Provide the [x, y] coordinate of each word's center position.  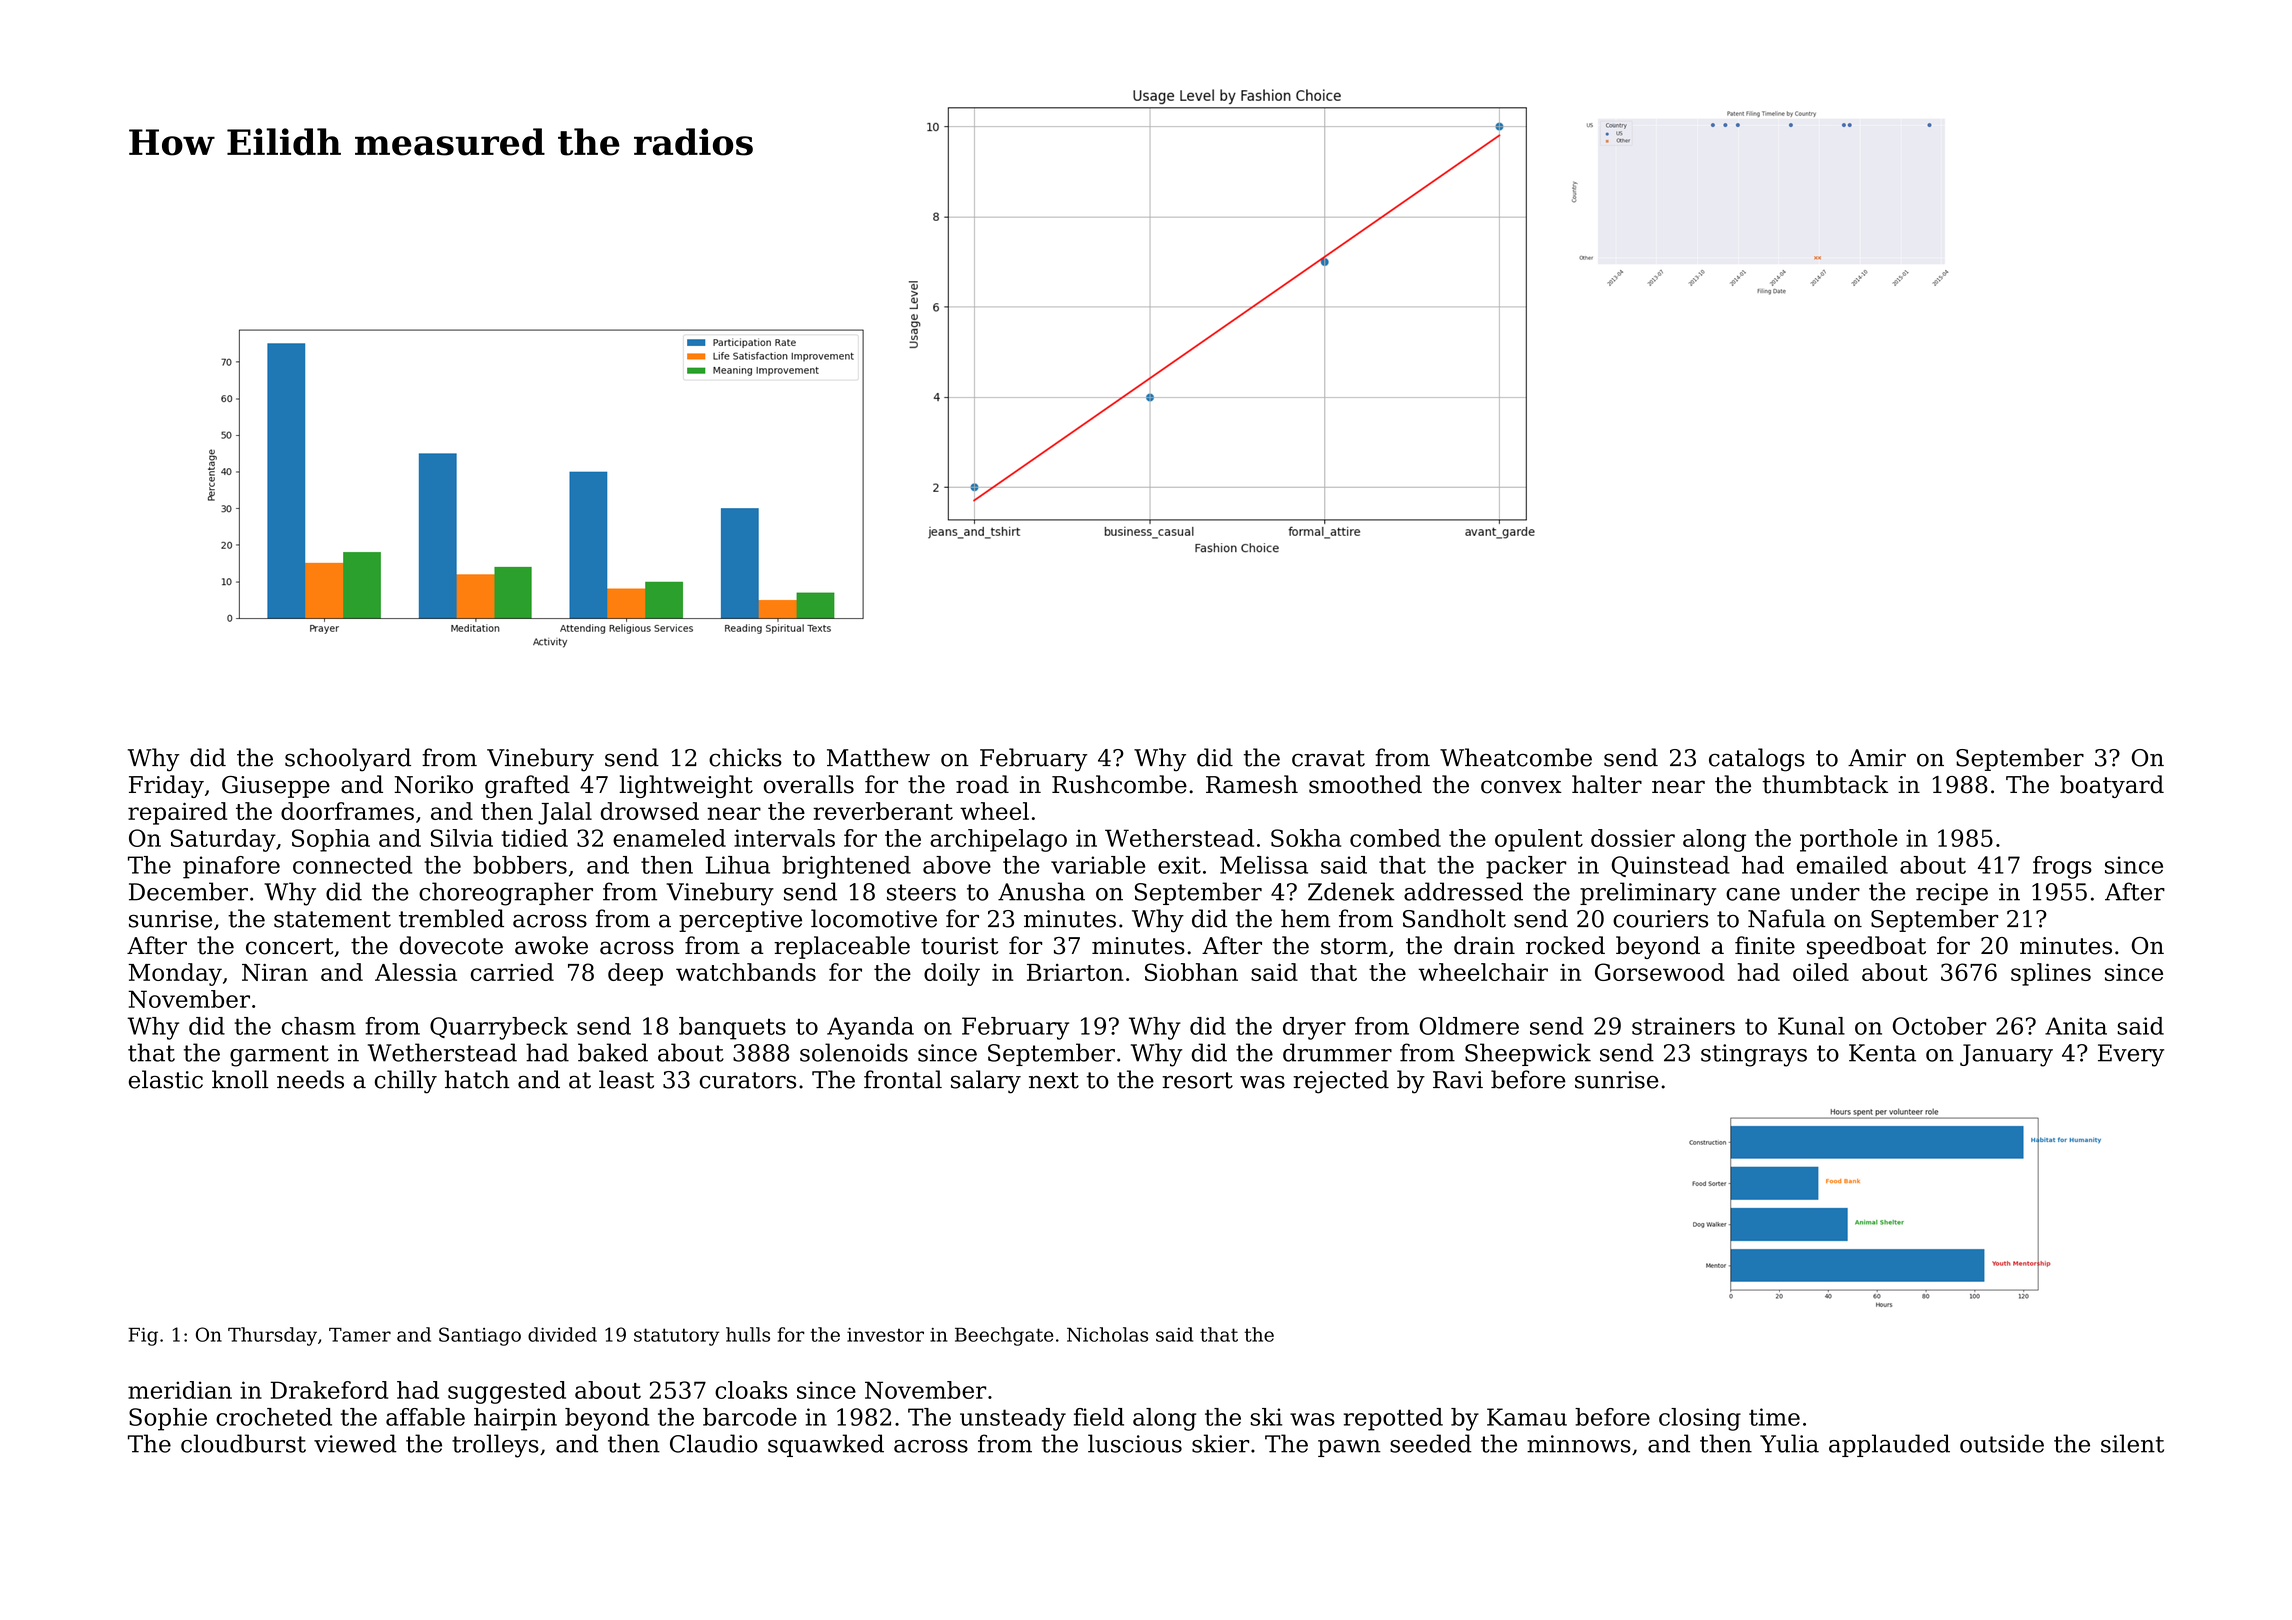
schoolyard [348, 760]
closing [1700, 1419]
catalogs [1757, 760]
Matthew [878, 757]
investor [885, 1335]
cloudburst [243, 1443]
